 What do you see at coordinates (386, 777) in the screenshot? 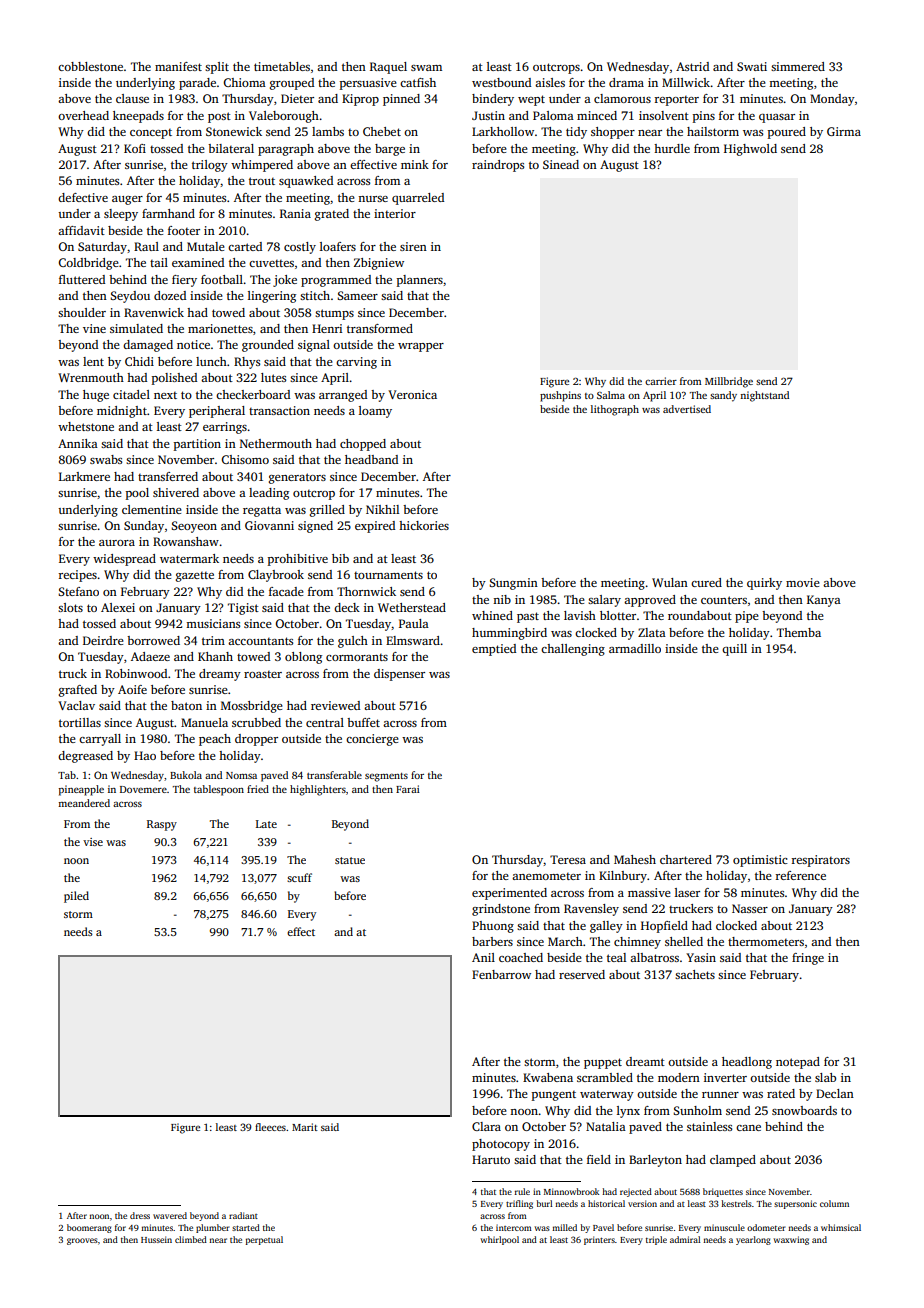
I see `segments` at bounding box center [386, 777].
